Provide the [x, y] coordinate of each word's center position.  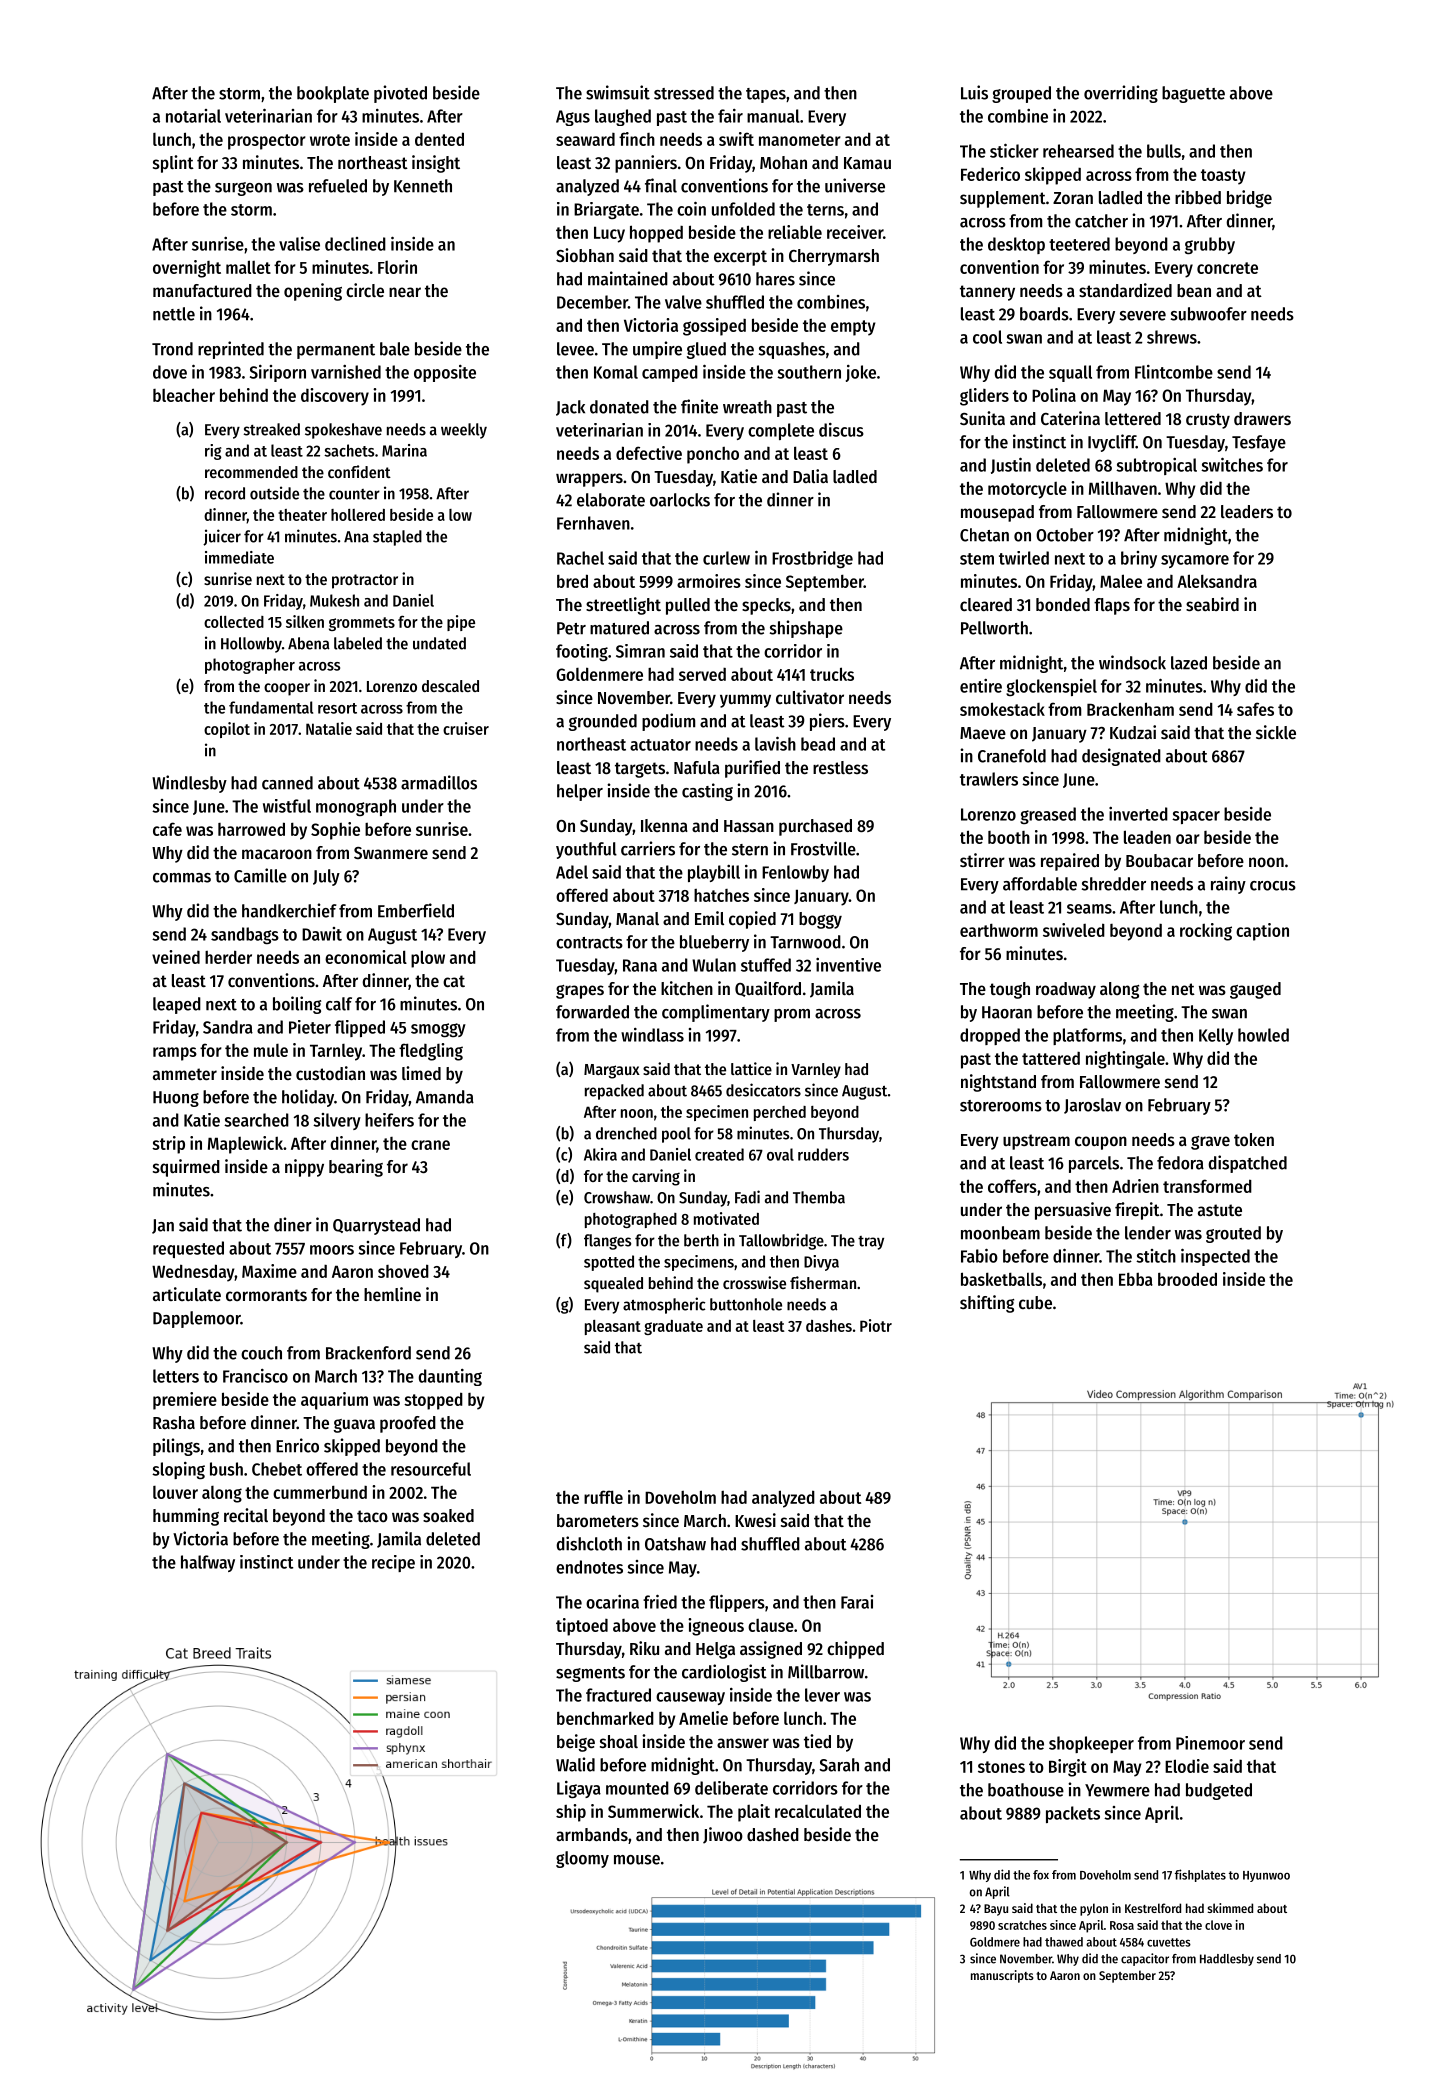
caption [1262, 932]
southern [809, 372]
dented [439, 139]
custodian [330, 1073]
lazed [1189, 663]
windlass [652, 1035]
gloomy [582, 1859]
